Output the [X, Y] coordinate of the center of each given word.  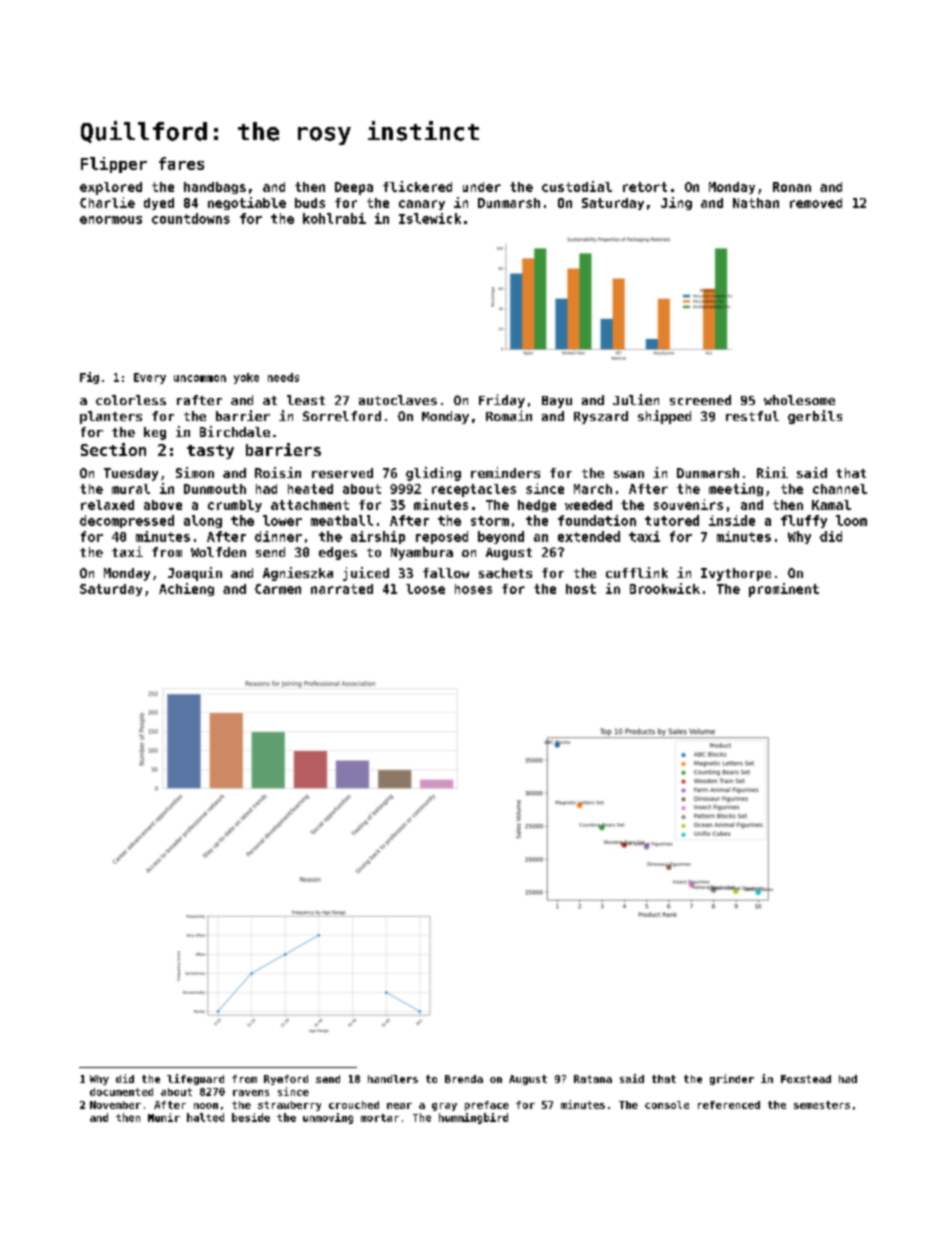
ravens [251, 1093]
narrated [342, 589]
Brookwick [665, 588]
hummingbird [473, 1118]
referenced [729, 1105]
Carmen [278, 589]
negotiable [247, 203]
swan [629, 474]
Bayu [557, 402]
